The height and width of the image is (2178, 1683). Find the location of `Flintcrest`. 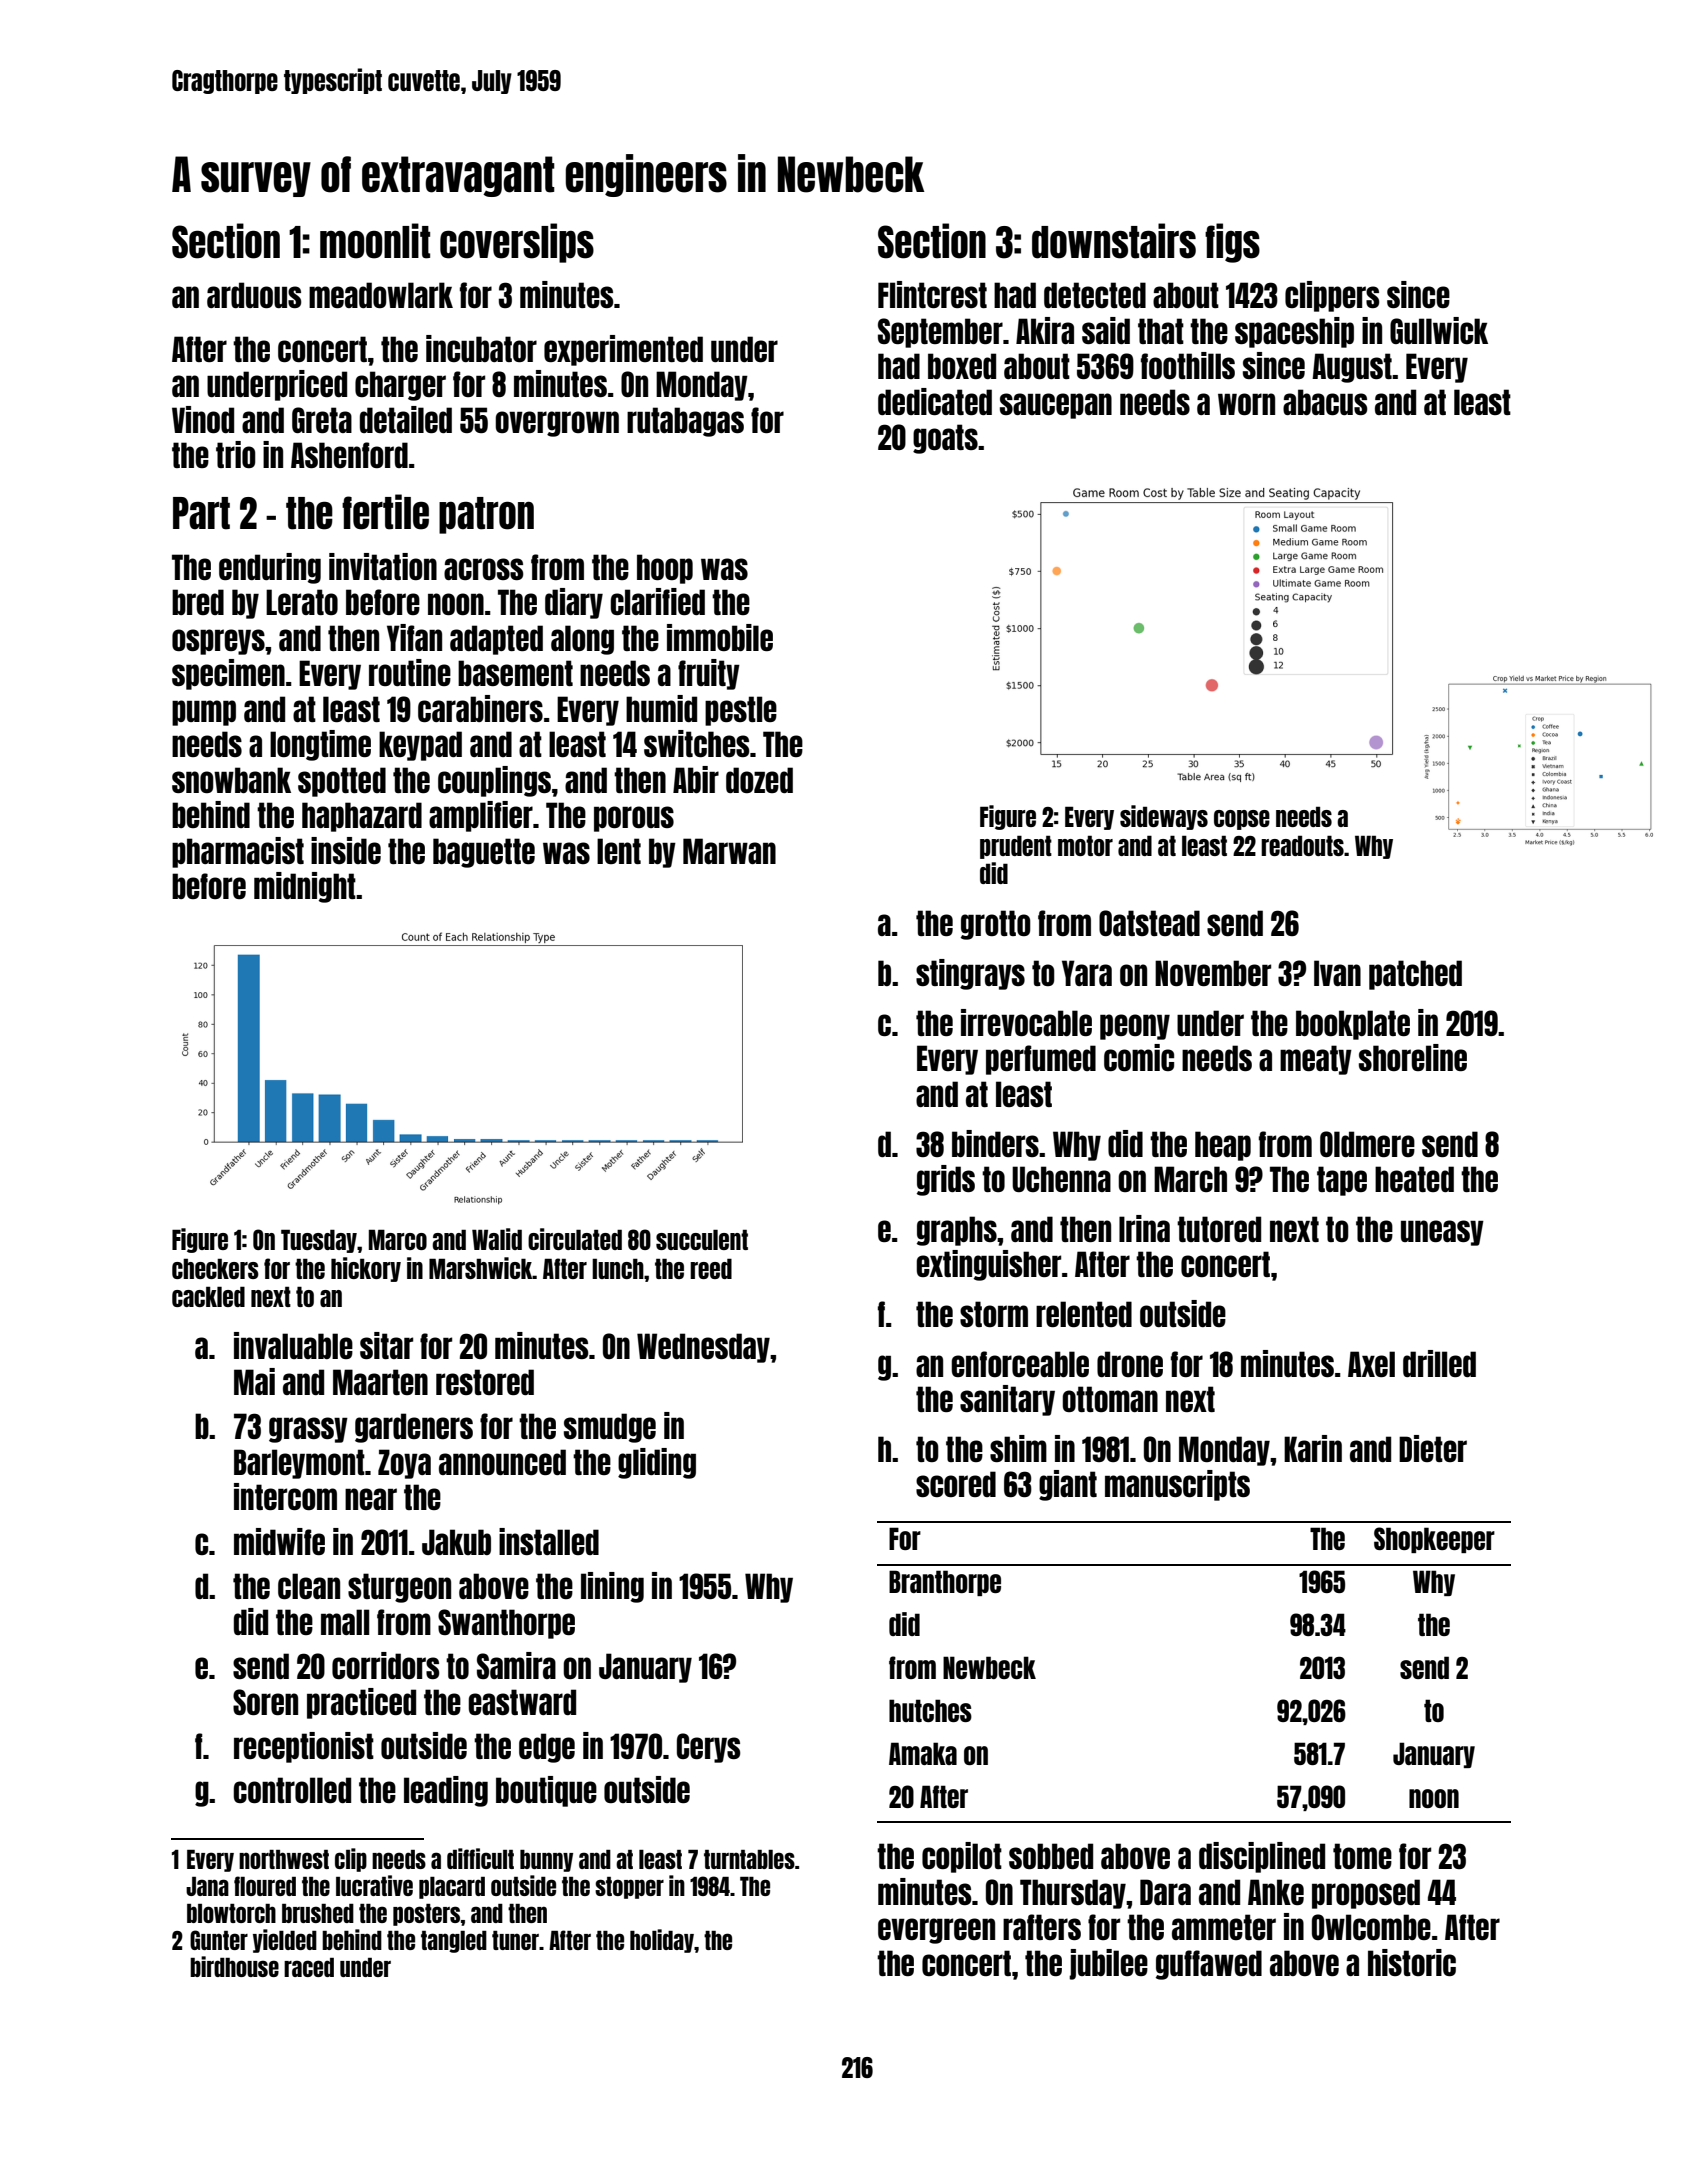

Flintcrest is located at coordinates (932, 294).
